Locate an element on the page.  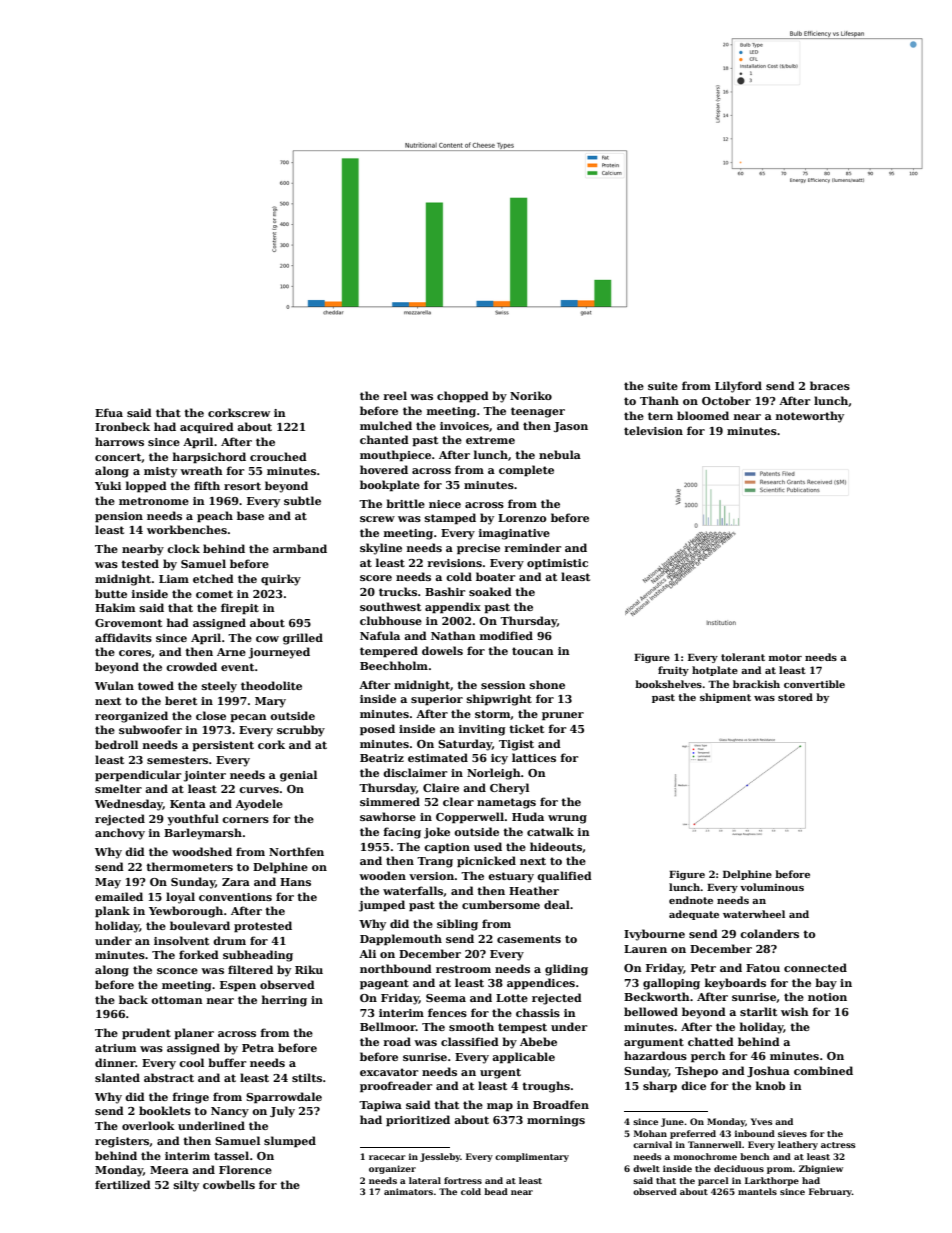
theodolite is located at coordinates (271, 685).
